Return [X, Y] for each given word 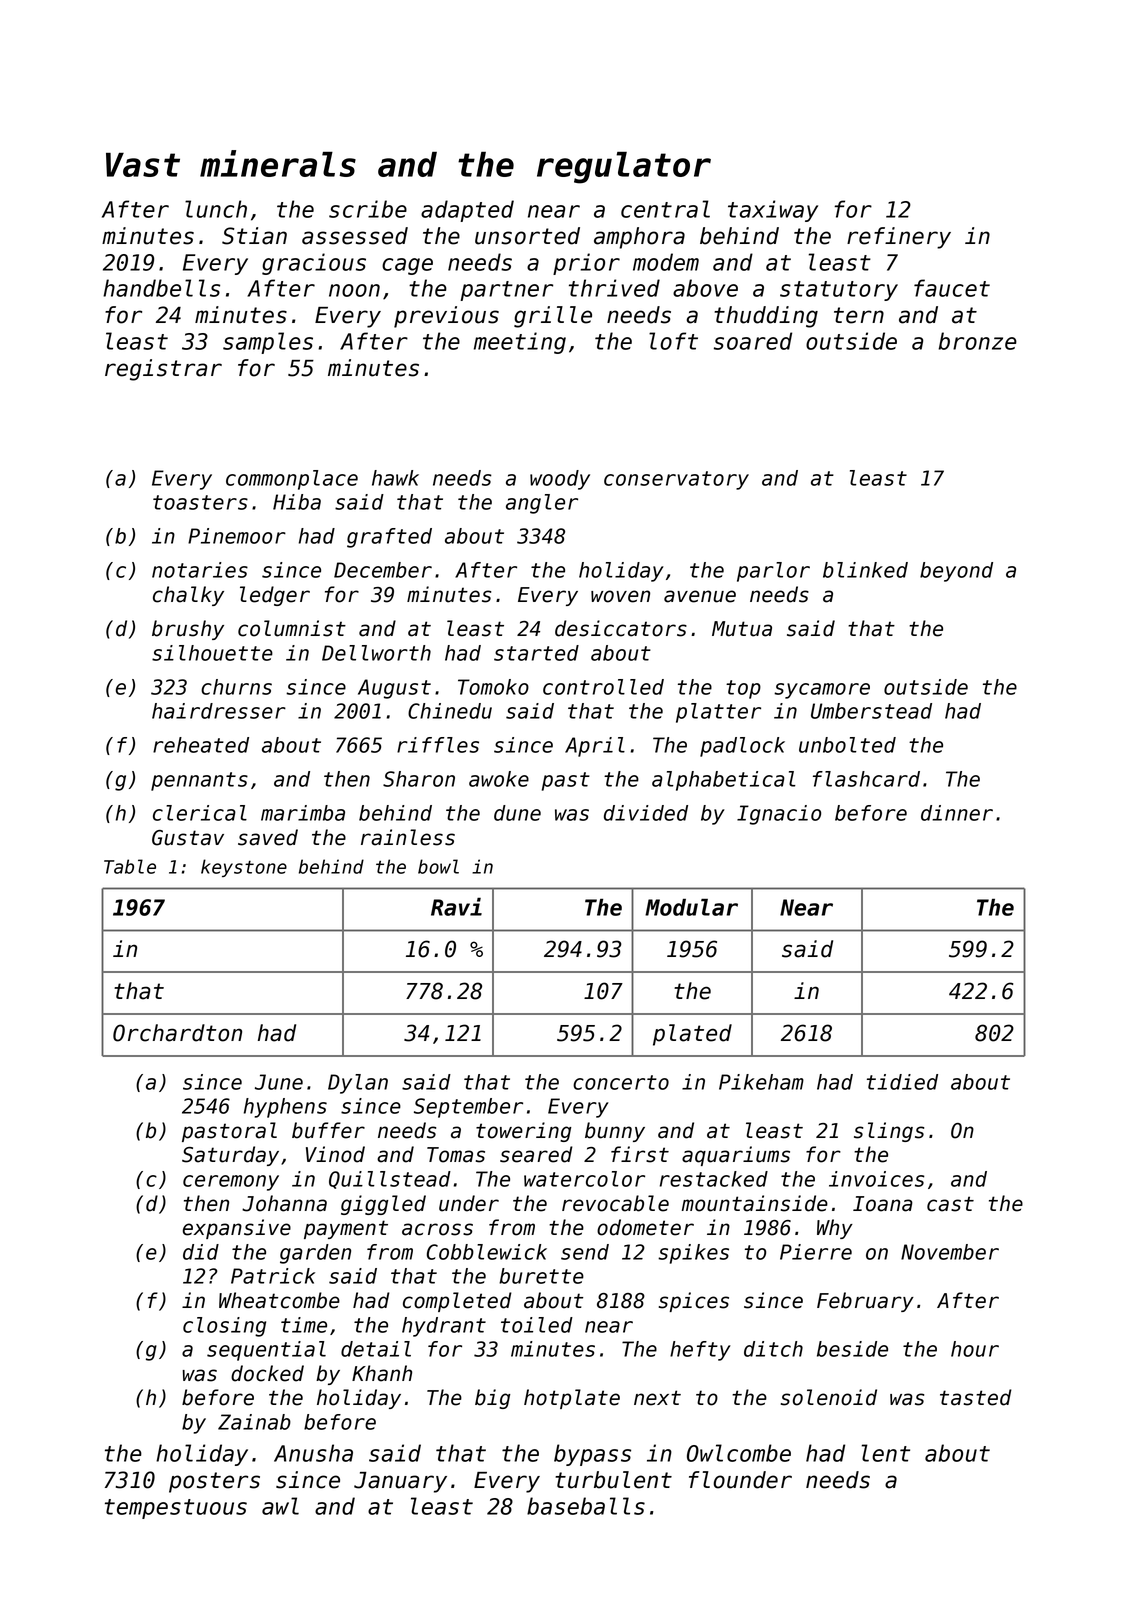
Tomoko [493, 687]
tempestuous [176, 1509]
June [279, 1082]
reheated [201, 745]
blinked [865, 570]
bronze [977, 341]
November [950, 1252]
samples [268, 343]
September [468, 1108]
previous [446, 317]
